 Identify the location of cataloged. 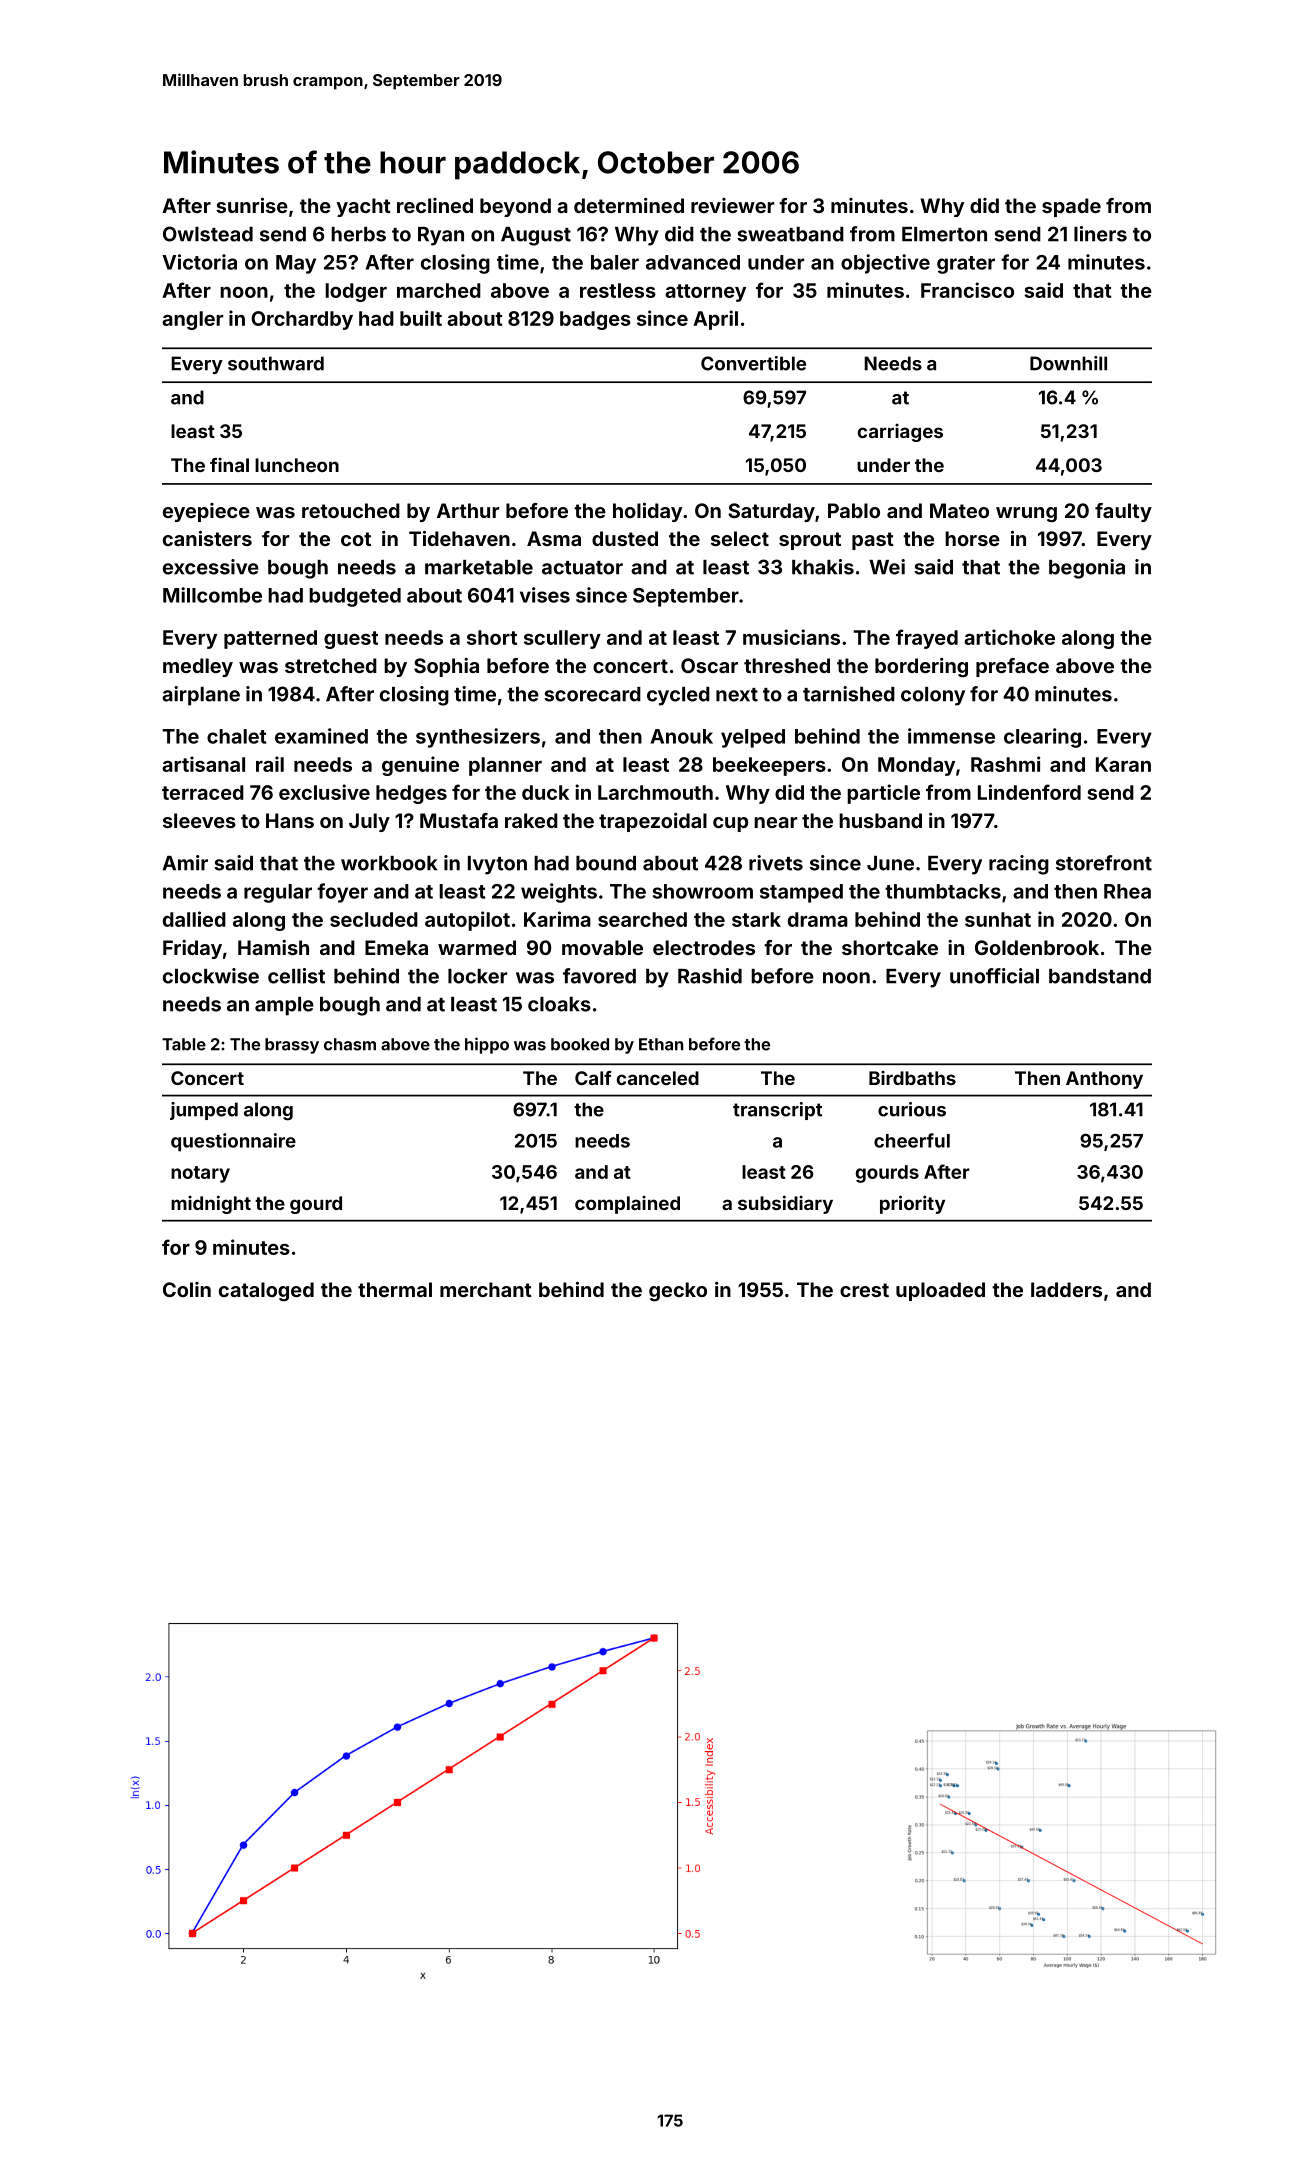
(266, 1292).
